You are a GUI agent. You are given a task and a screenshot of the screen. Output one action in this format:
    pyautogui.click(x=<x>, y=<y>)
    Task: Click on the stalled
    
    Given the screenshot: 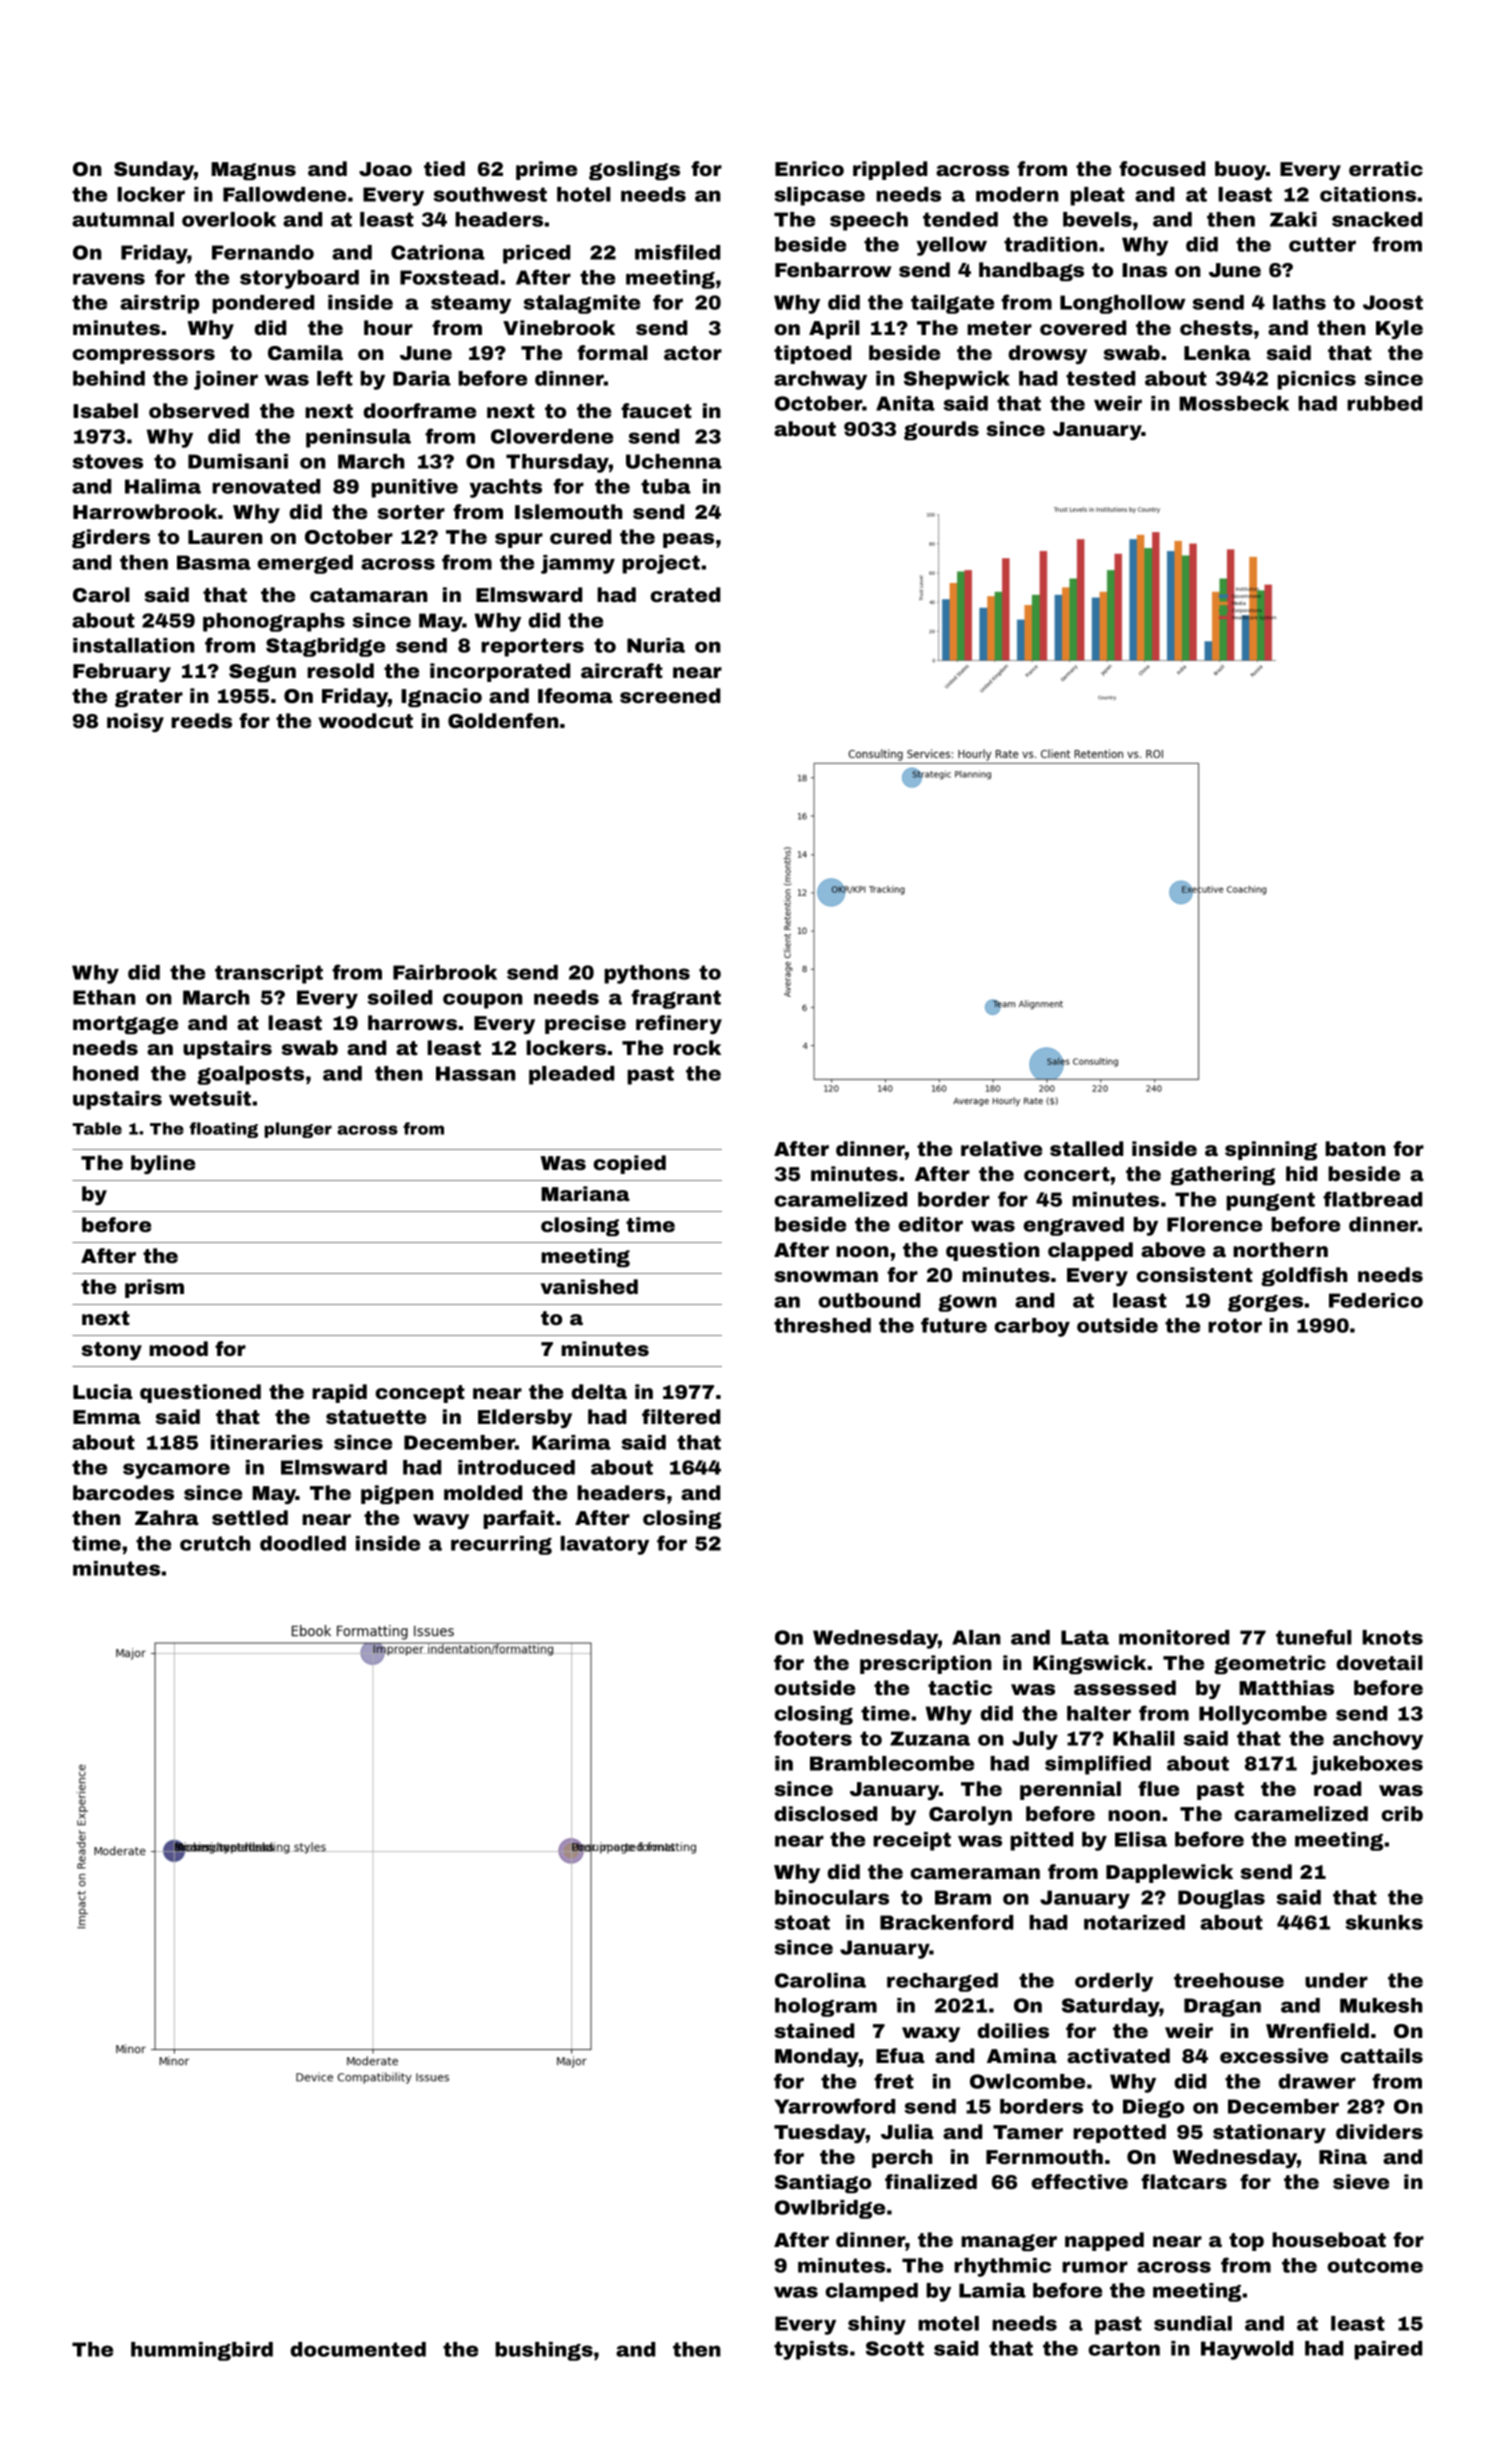 What is the action you would take?
    pyautogui.click(x=1086, y=1148)
